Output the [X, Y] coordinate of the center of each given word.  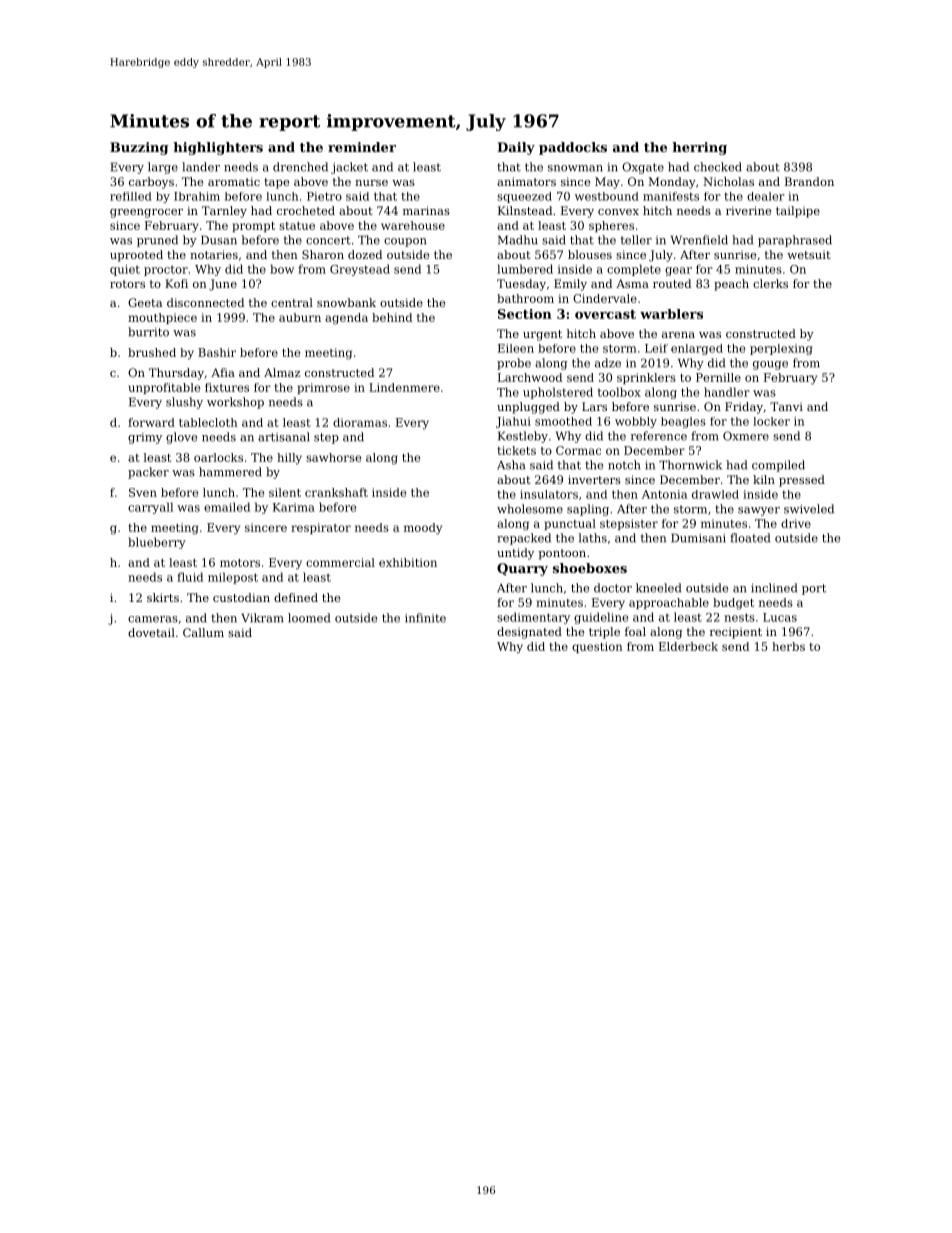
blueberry [157, 543]
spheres [611, 226]
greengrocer [146, 213]
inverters [594, 479]
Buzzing [139, 148]
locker [771, 421]
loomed [309, 618]
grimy [145, 438]
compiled [778, 466]
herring [699, 148]
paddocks [573, 148]
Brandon [809, 181]
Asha [511, 465]
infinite [425, 618]
